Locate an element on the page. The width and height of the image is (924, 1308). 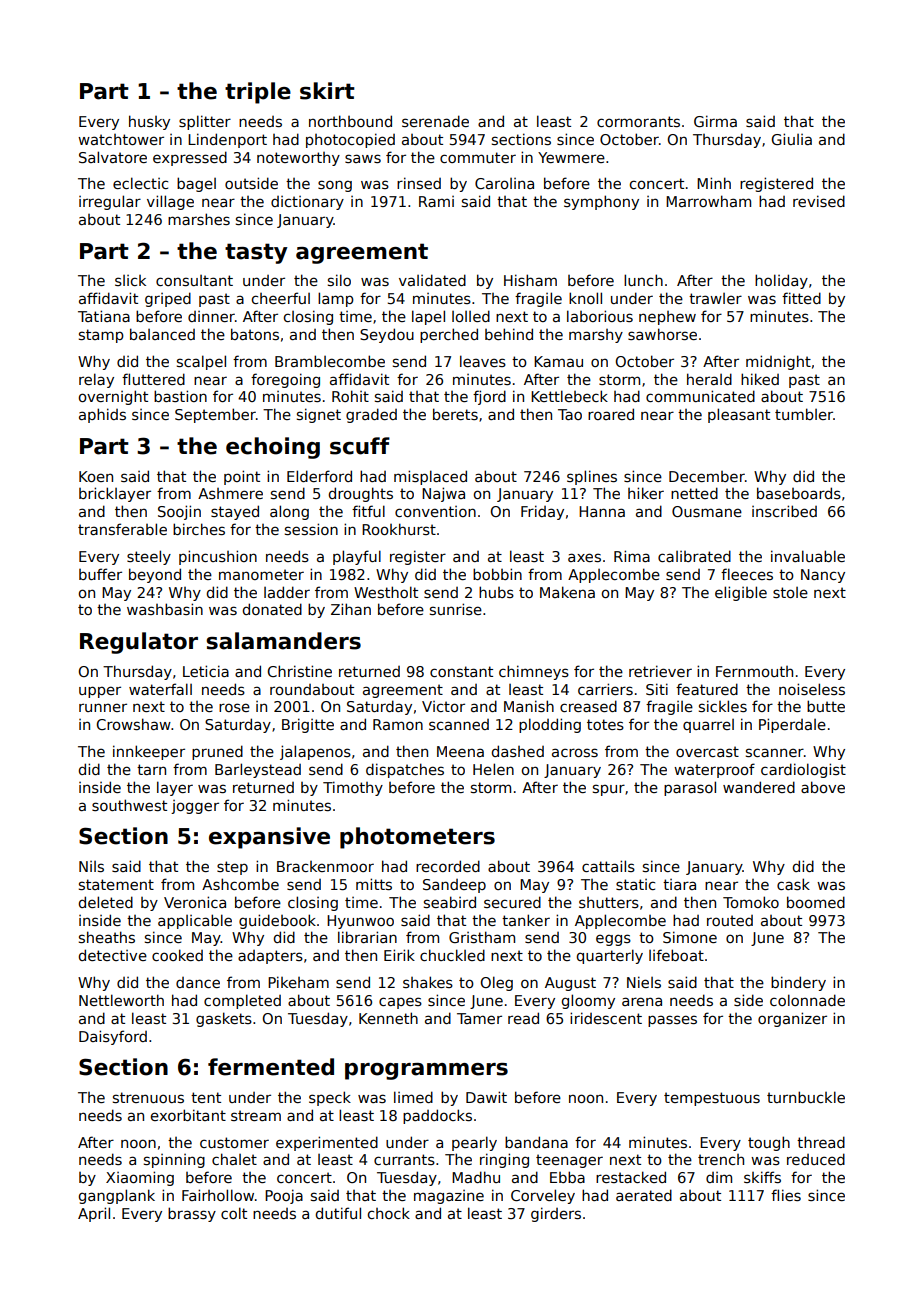
Giulia is located at coordinates (791, 139).
